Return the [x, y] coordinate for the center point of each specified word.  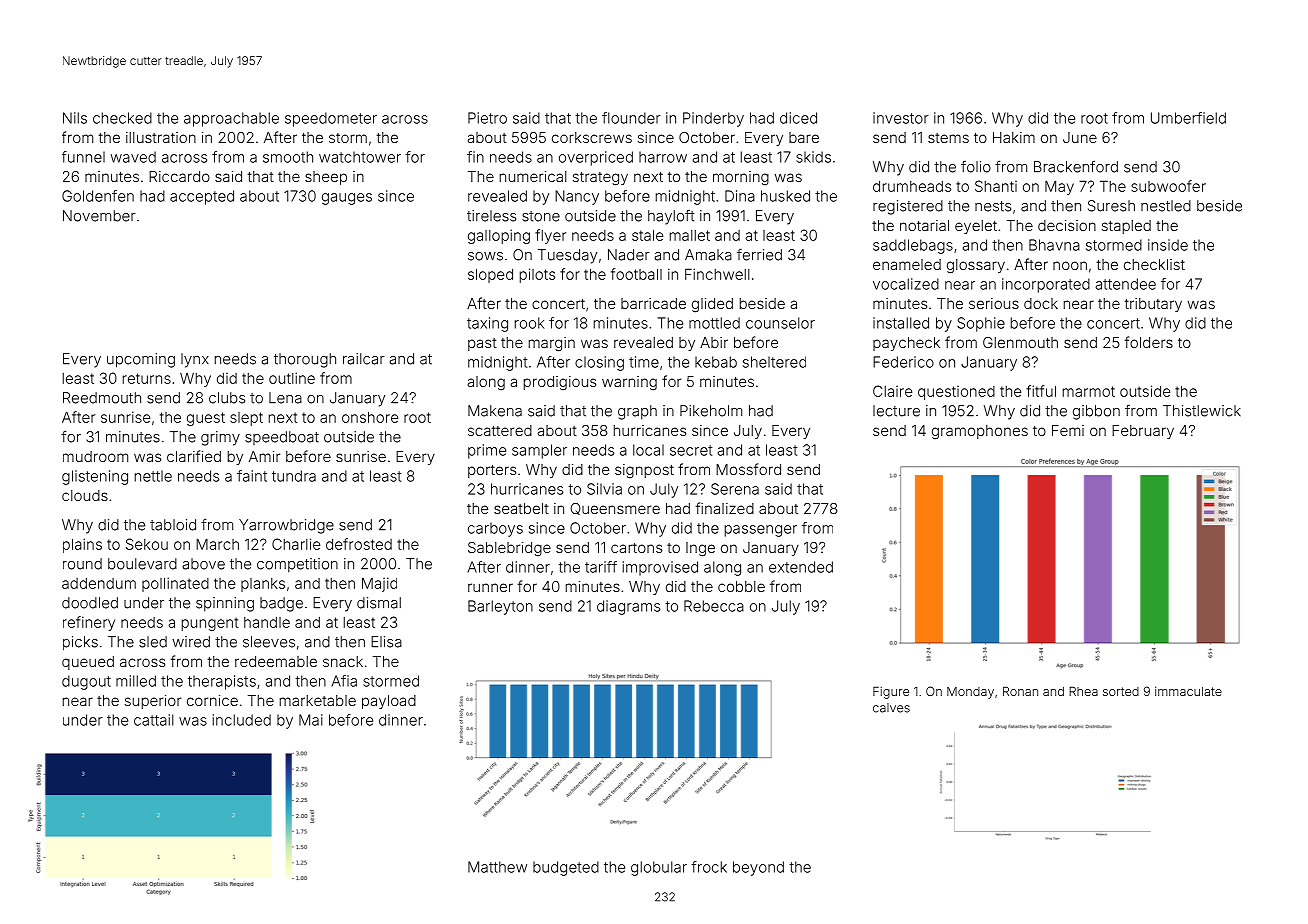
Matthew [497, 867]
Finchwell [717, 274]
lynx [195, 360]
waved [133, 157]
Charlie [296, 544]
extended [801, 567]
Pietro [487, 118]
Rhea [1083, 691]
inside [1168, 245]
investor [901, 118]
